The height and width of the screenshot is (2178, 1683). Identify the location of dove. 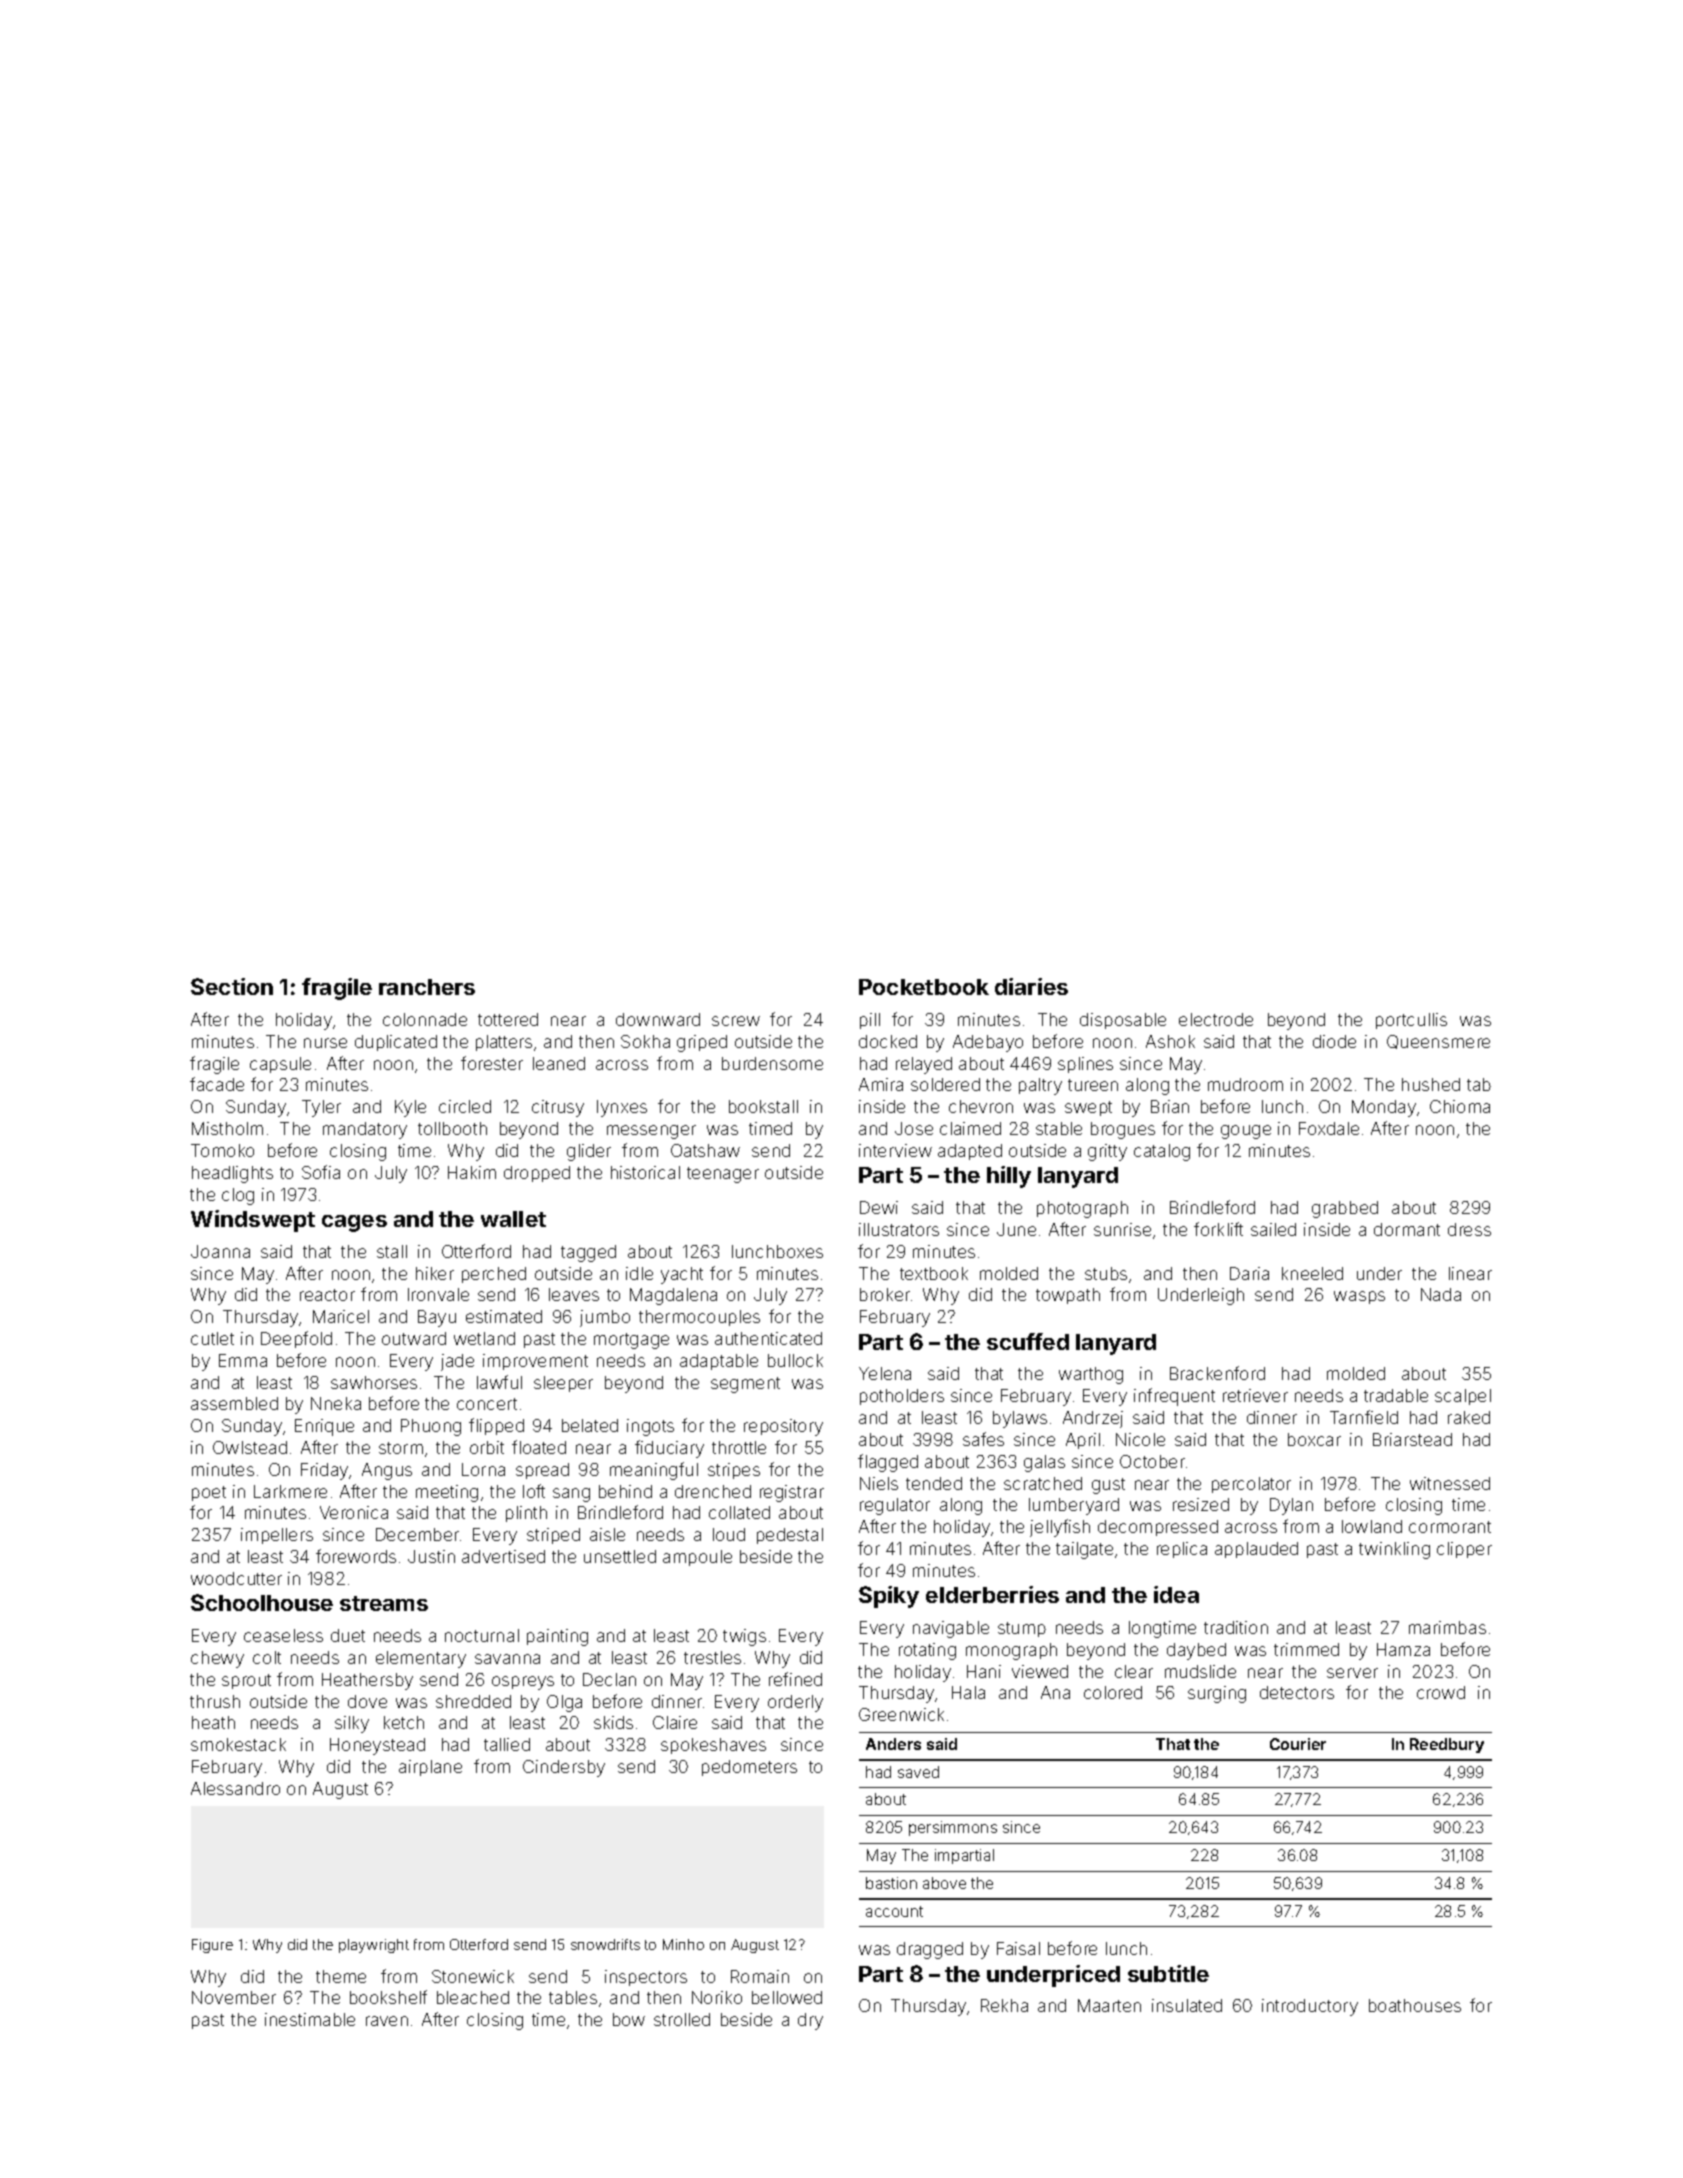
(367, 1701).
